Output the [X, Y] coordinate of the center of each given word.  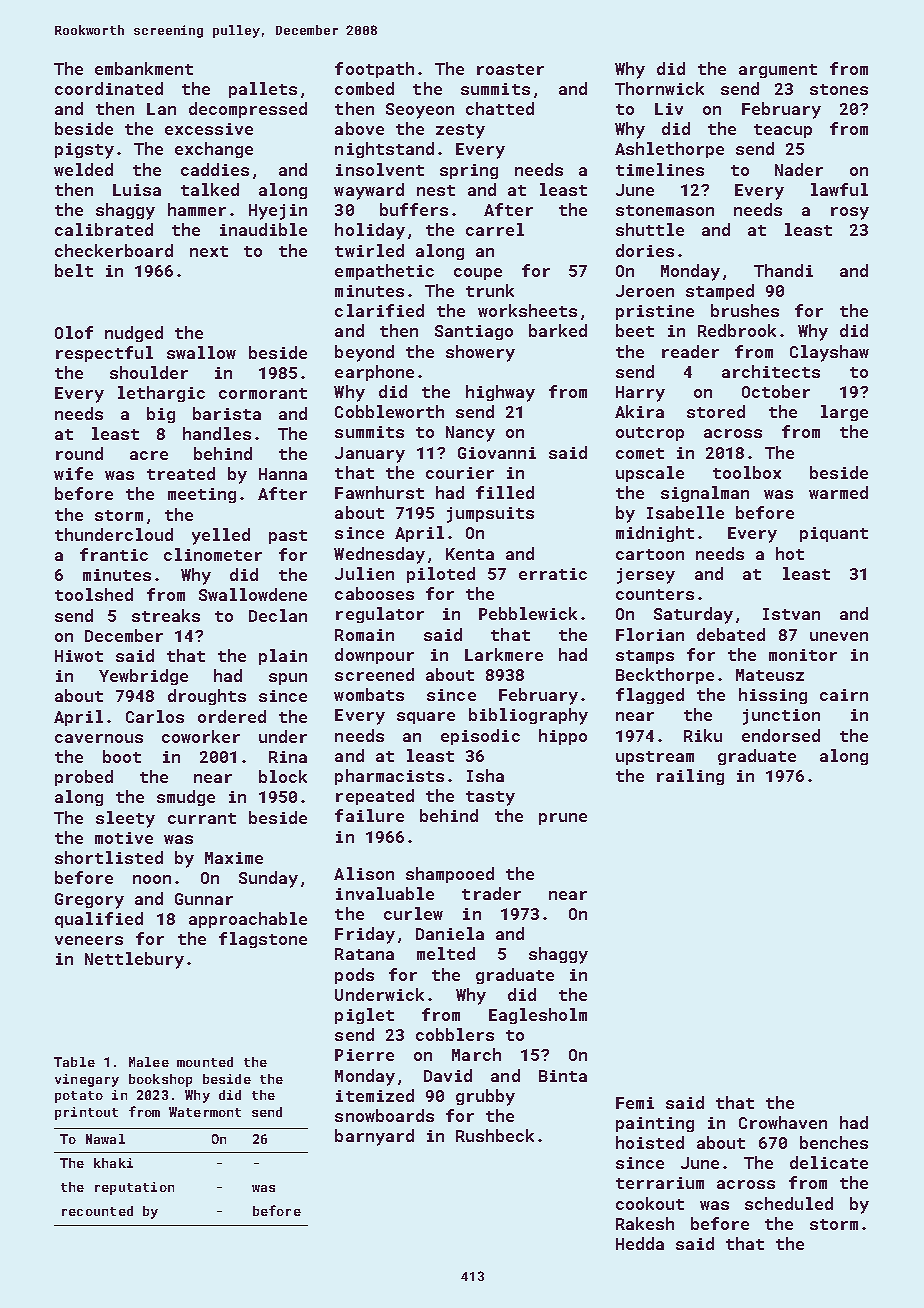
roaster [510, 69]
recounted [97, 1211]
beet [635, 330]
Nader [799, 169]
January [370, 455]
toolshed [94, 594]
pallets [263, 90]
